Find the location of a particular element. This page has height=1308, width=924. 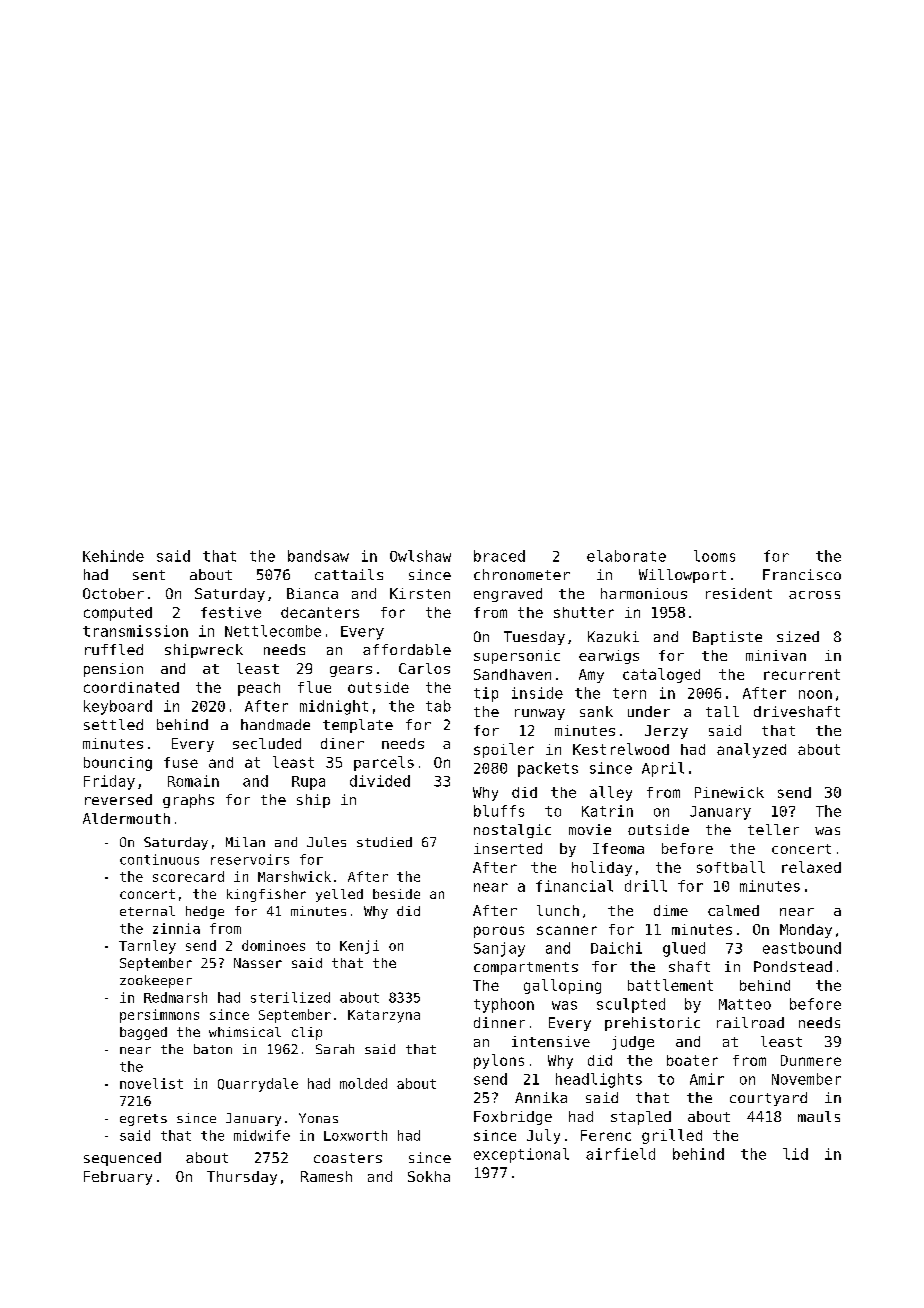

Tuesday is located at coordinates (534, 638).
